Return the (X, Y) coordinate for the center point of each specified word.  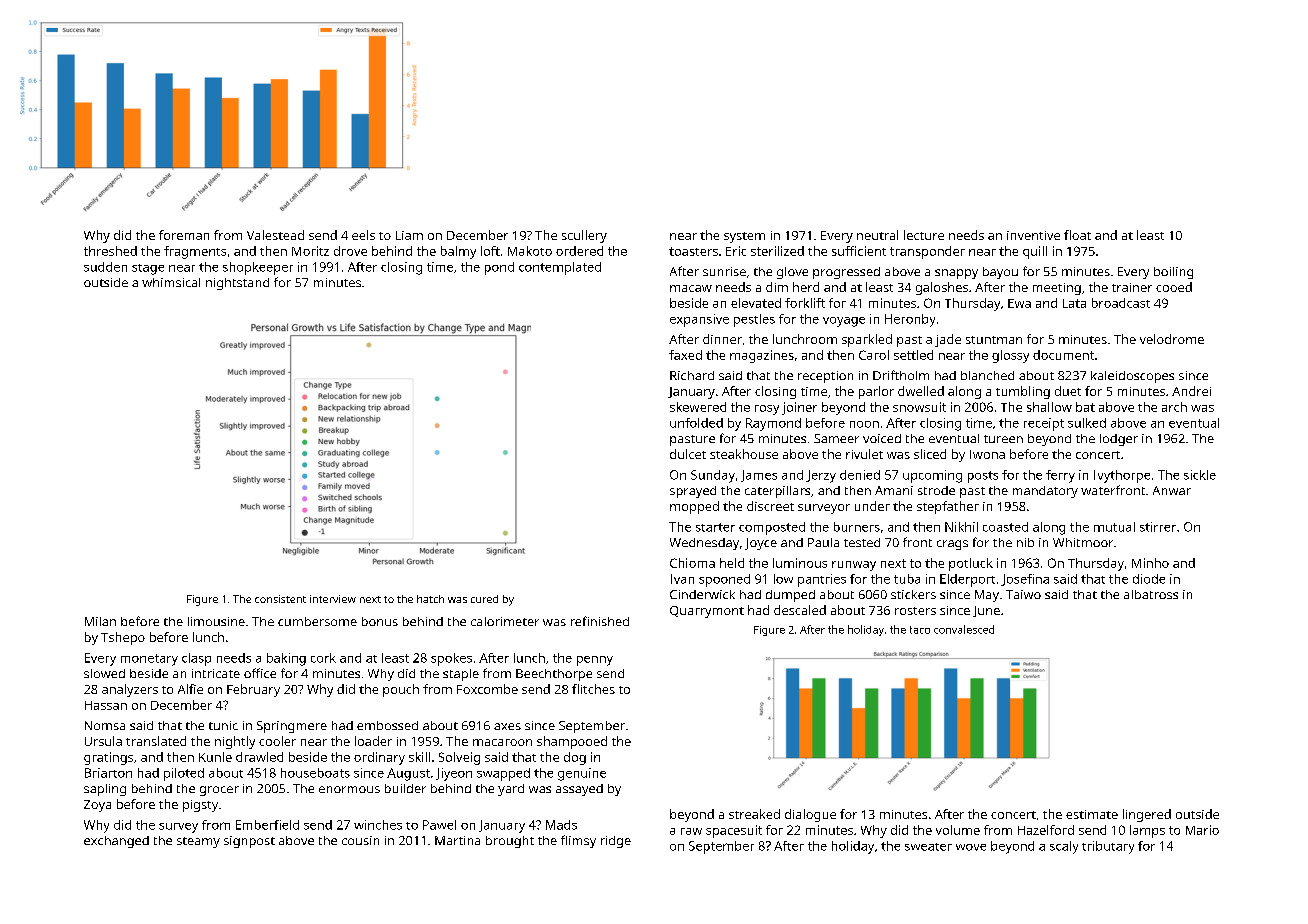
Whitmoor (1083, 542)
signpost (249, 842)
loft (490, 251)
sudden (105, 267)
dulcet (688, 454)
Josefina (1025, 580)
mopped (694, 507)
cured (484, 599)
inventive (1033, 235)
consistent (280, 599)
